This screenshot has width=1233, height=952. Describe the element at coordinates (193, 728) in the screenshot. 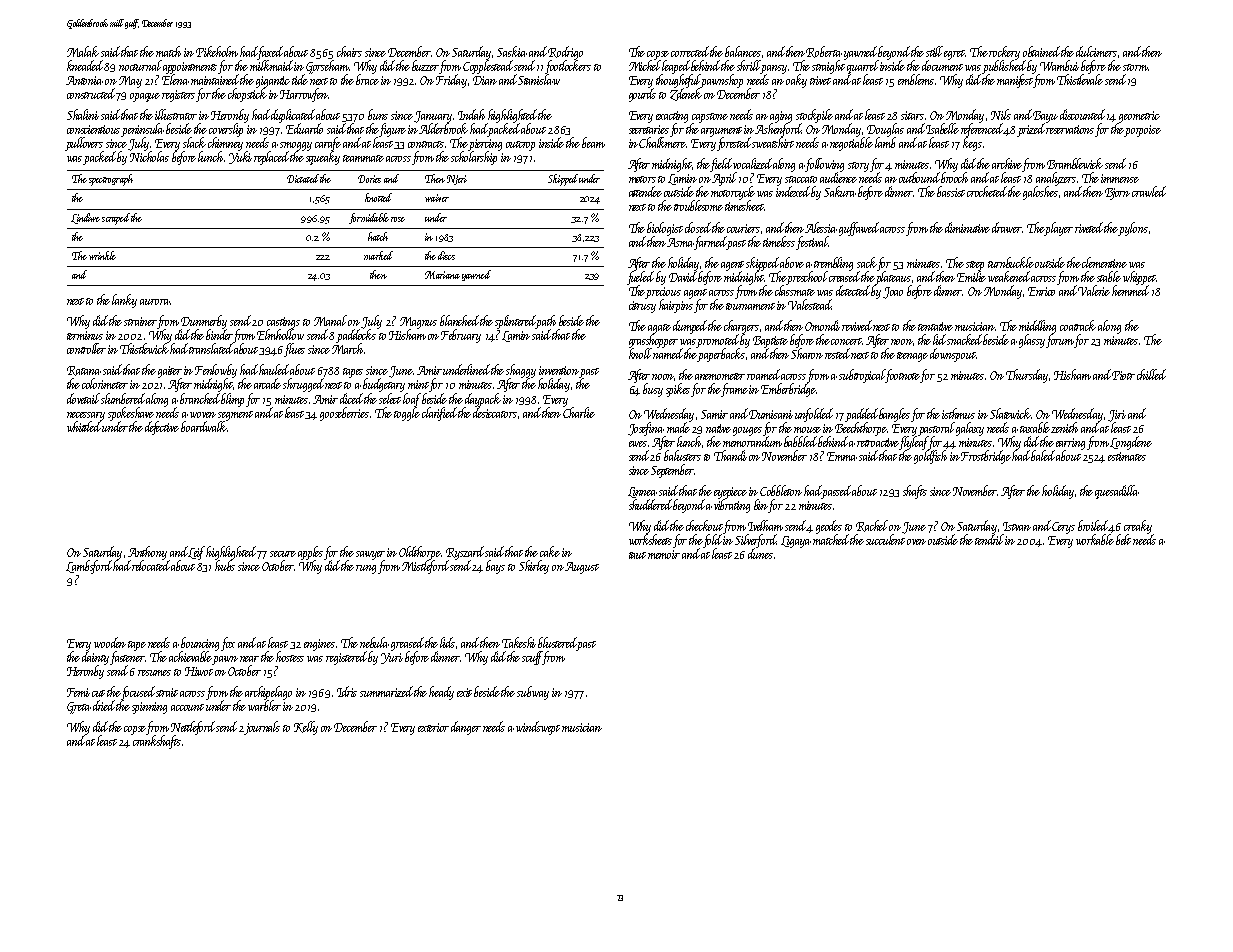

I see `Nettleford` at that location.
